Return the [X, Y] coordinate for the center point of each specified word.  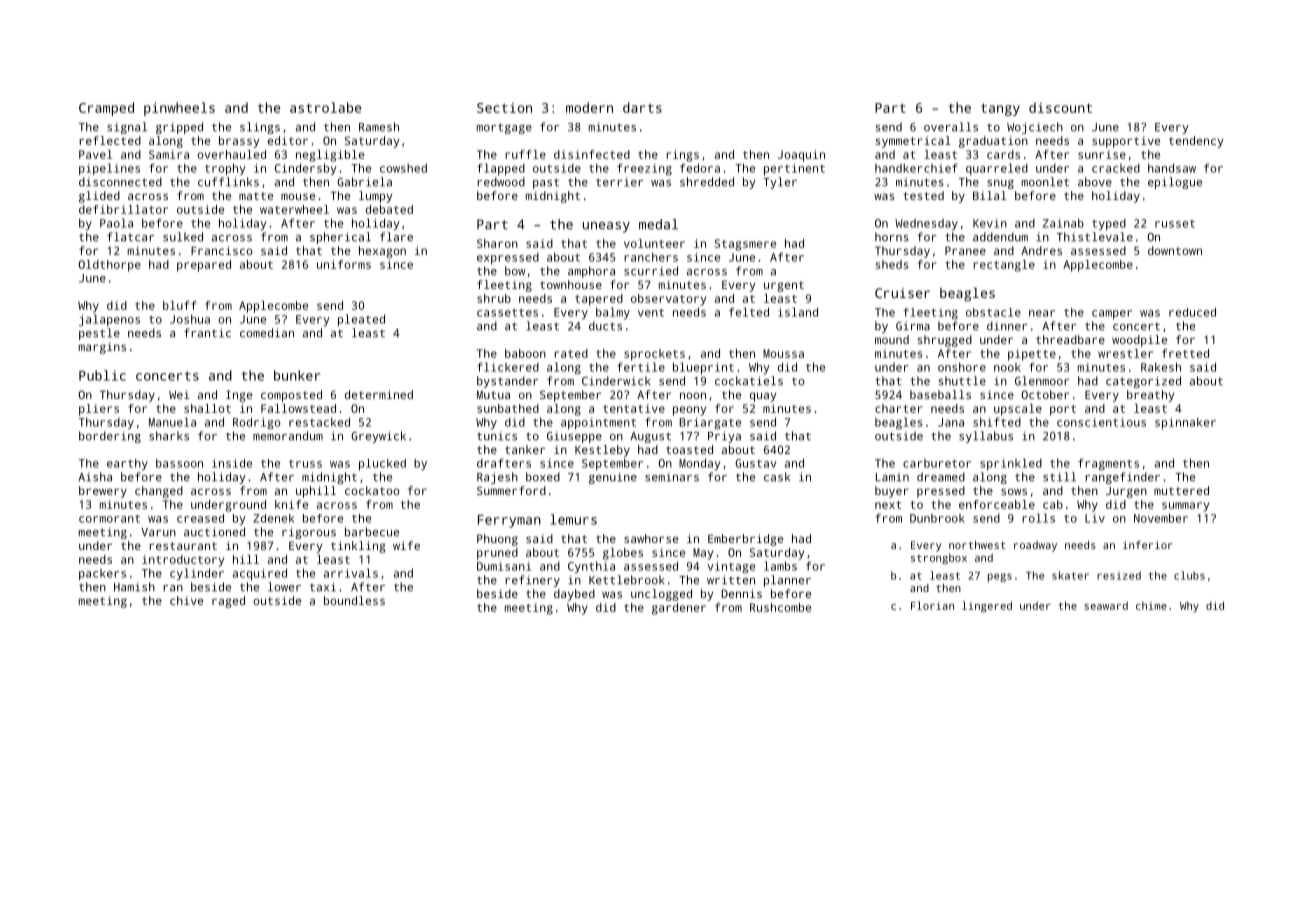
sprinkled [1011, 464]
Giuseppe [574, 437]
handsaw [1172, 168]
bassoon [179, 463]
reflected [110, 140]
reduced [1192, 312]
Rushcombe [780, 607]
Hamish [134, 587]
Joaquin [801, 156]
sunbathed [508, 408]
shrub [494, 298]
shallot [207, 408]
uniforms [344, 264]
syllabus [986, 437]
